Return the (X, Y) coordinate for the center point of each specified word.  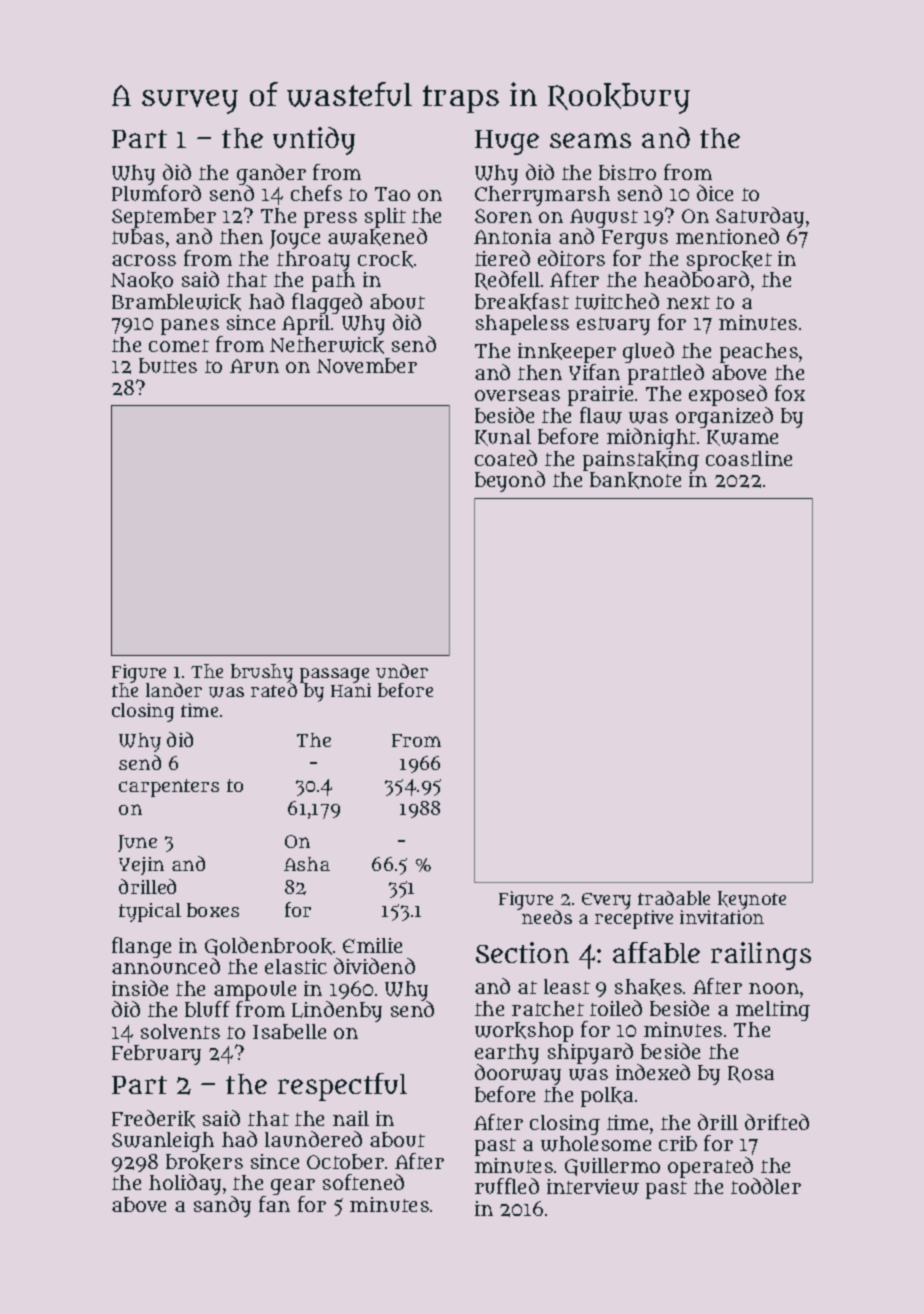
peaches (759, 353)
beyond (510, 481)
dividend (374, 966)
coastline (749, 458)
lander (174, 690)
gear (293, 1187)
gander (271, 175)
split (385, 218)
